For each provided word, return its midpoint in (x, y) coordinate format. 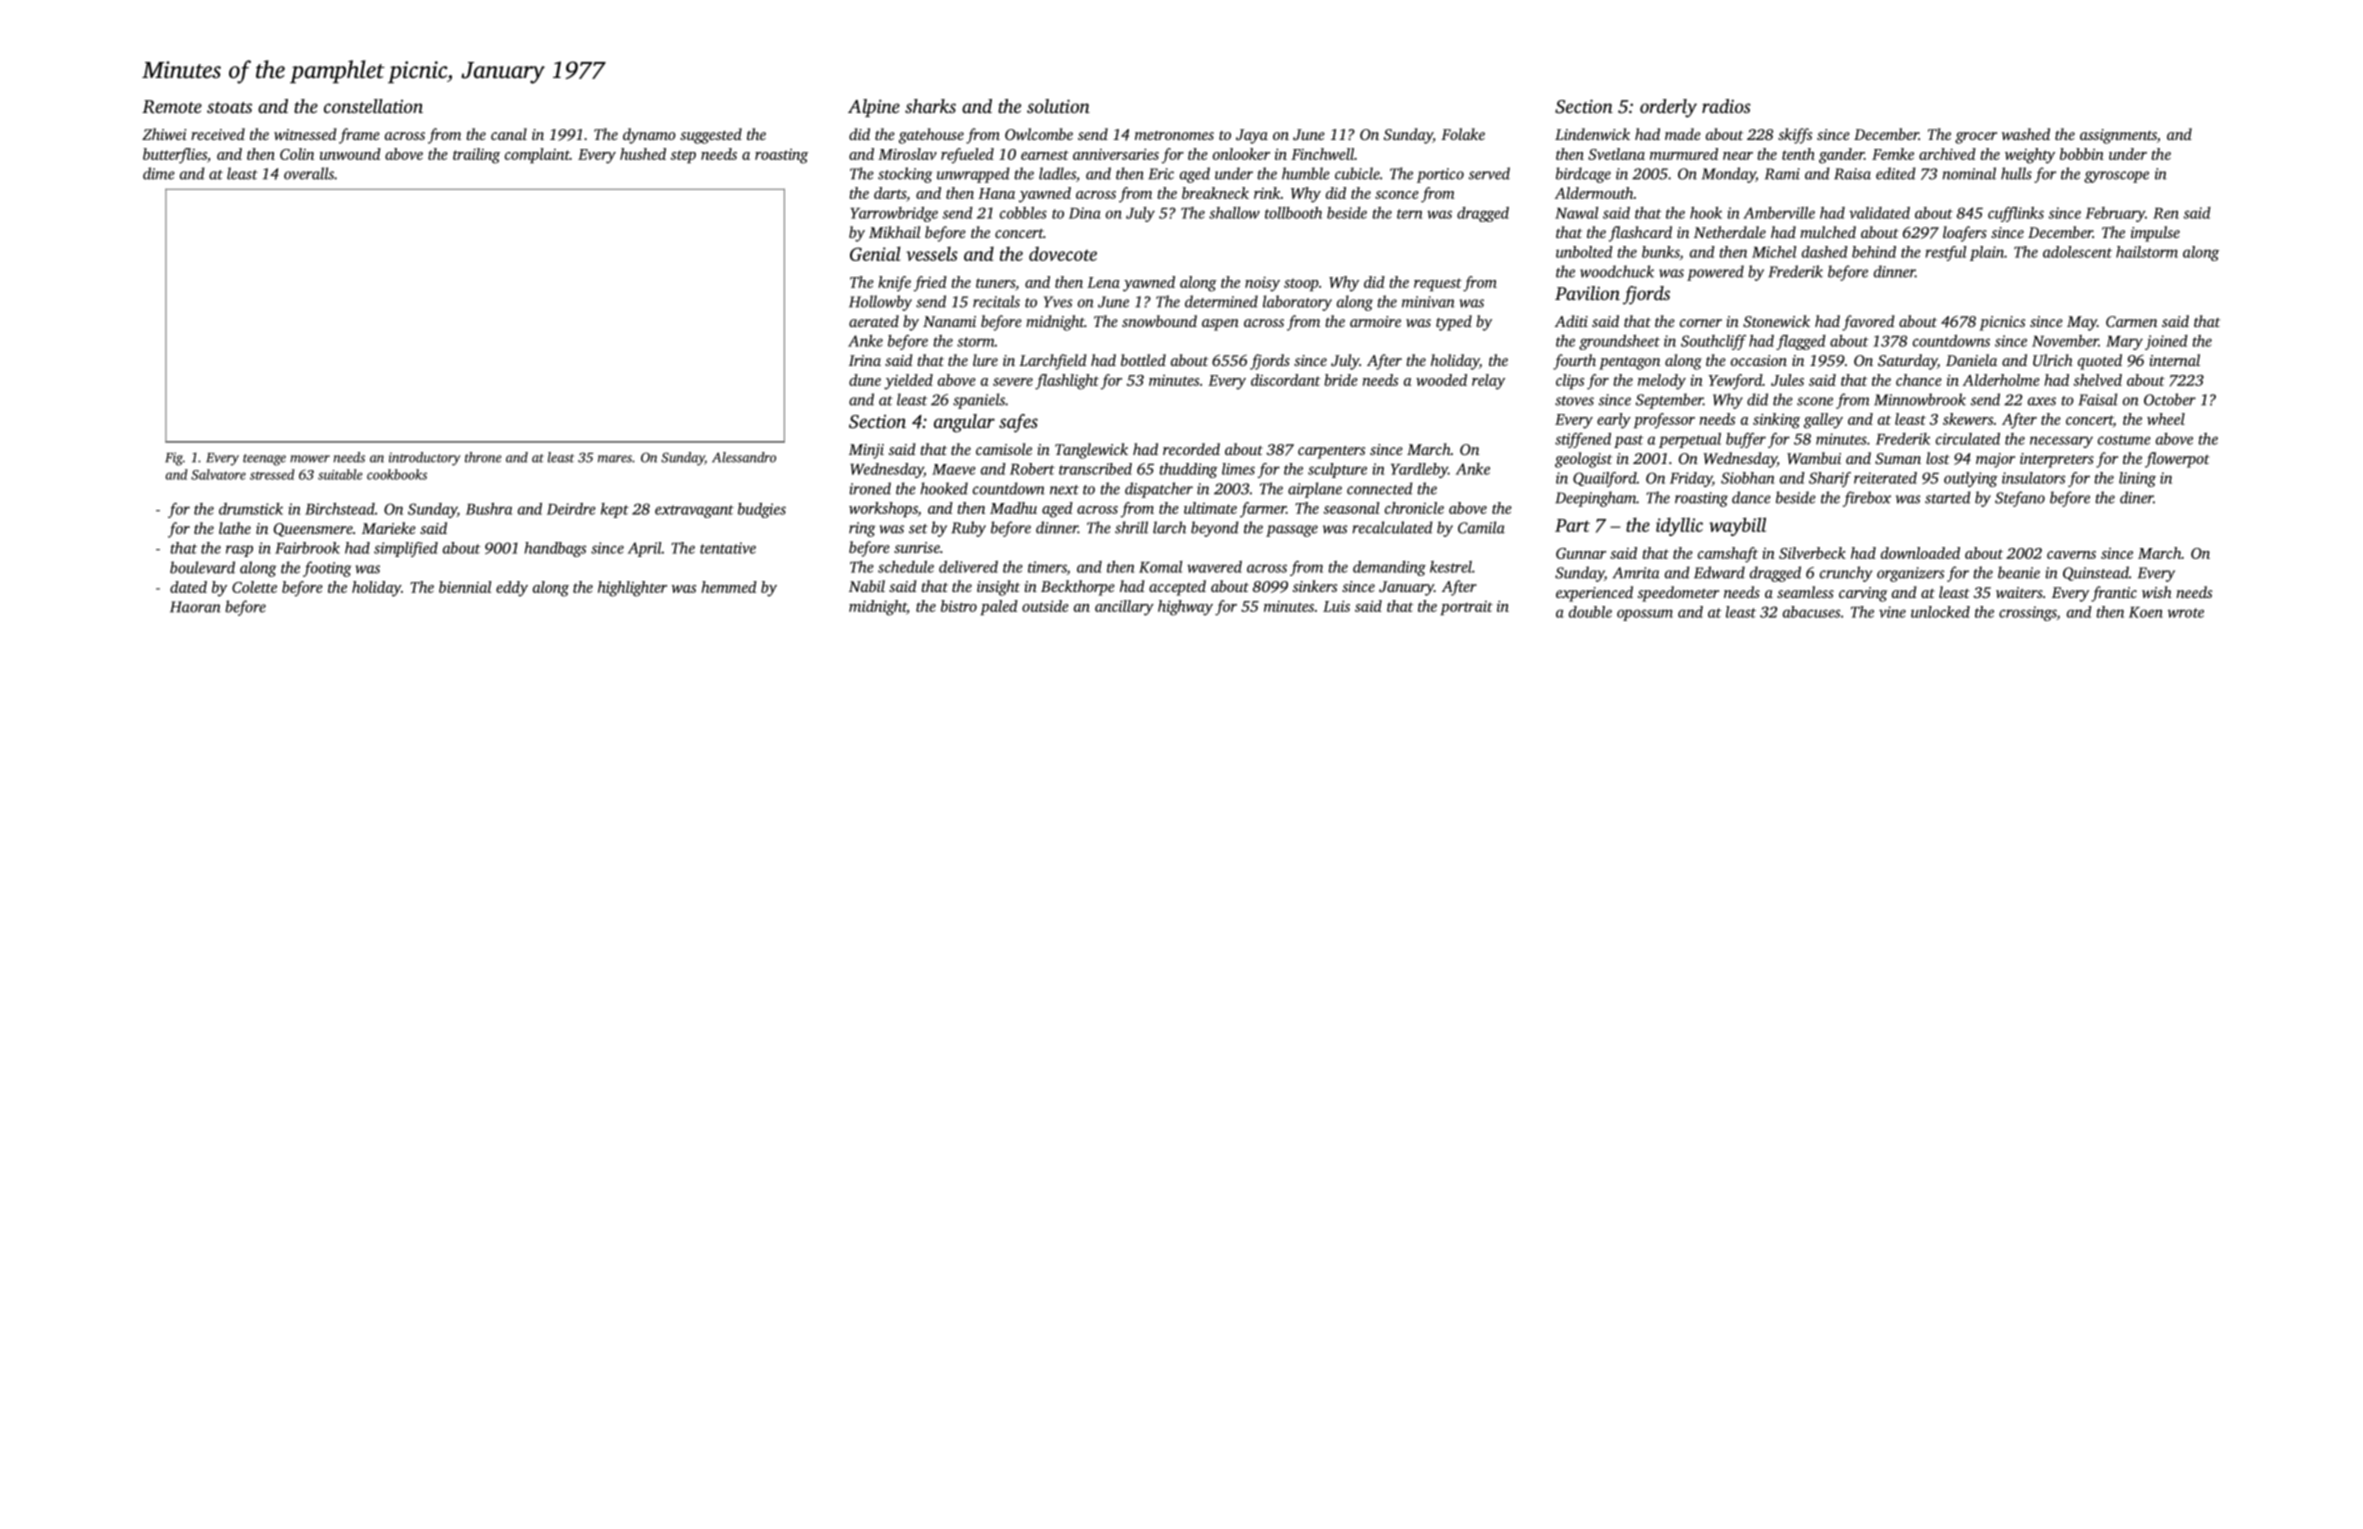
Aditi (1571, 321)
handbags (555, 549)
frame (359, 136)
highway (1185, 608)
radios (1726, 106)
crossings (2028, 613)
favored (1868, 323)
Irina (865, 360)
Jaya (1252, 136)
